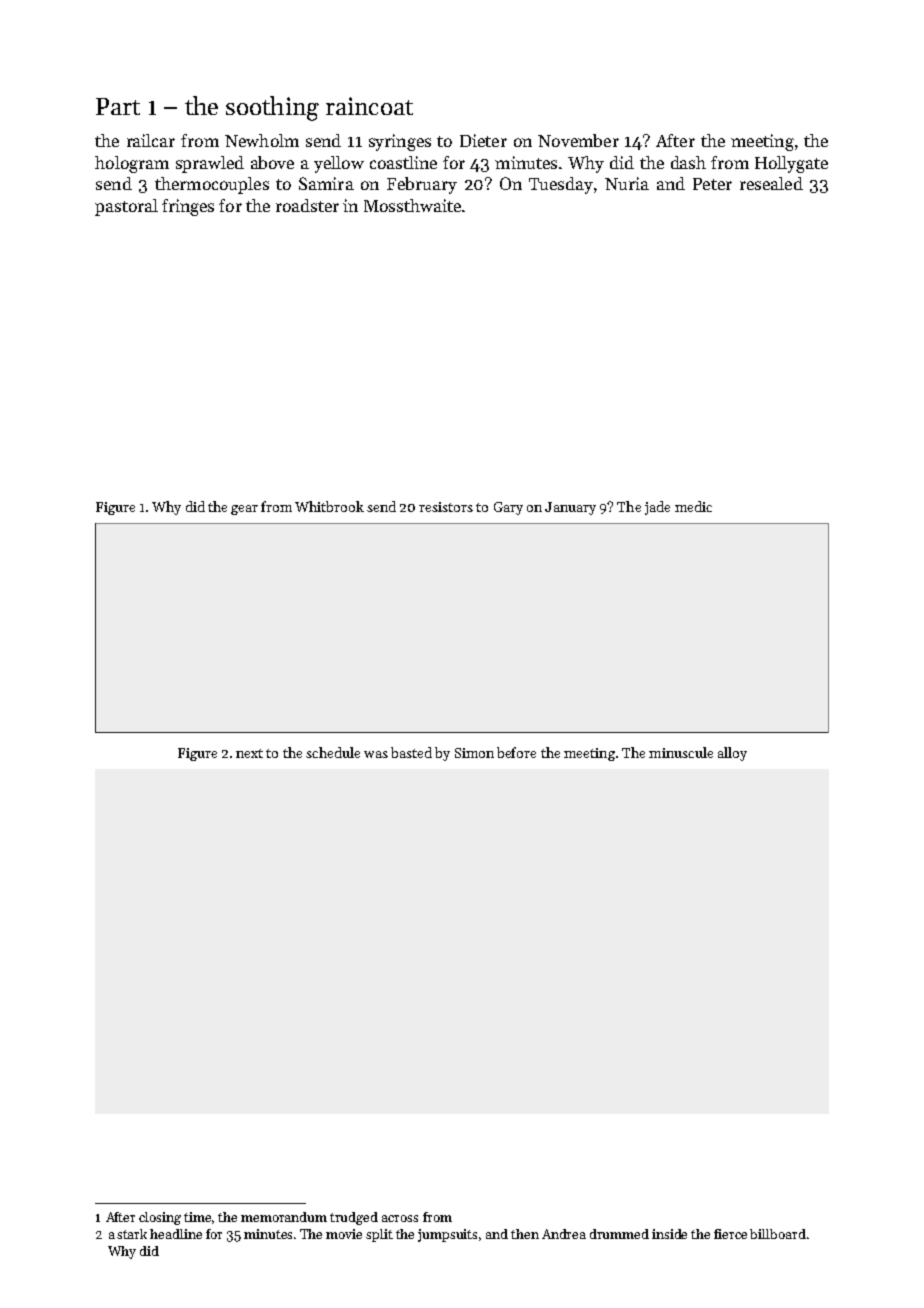  Describe the element at coordinates (627, 183) in the screenshot. I see `Nuria` at that location.
